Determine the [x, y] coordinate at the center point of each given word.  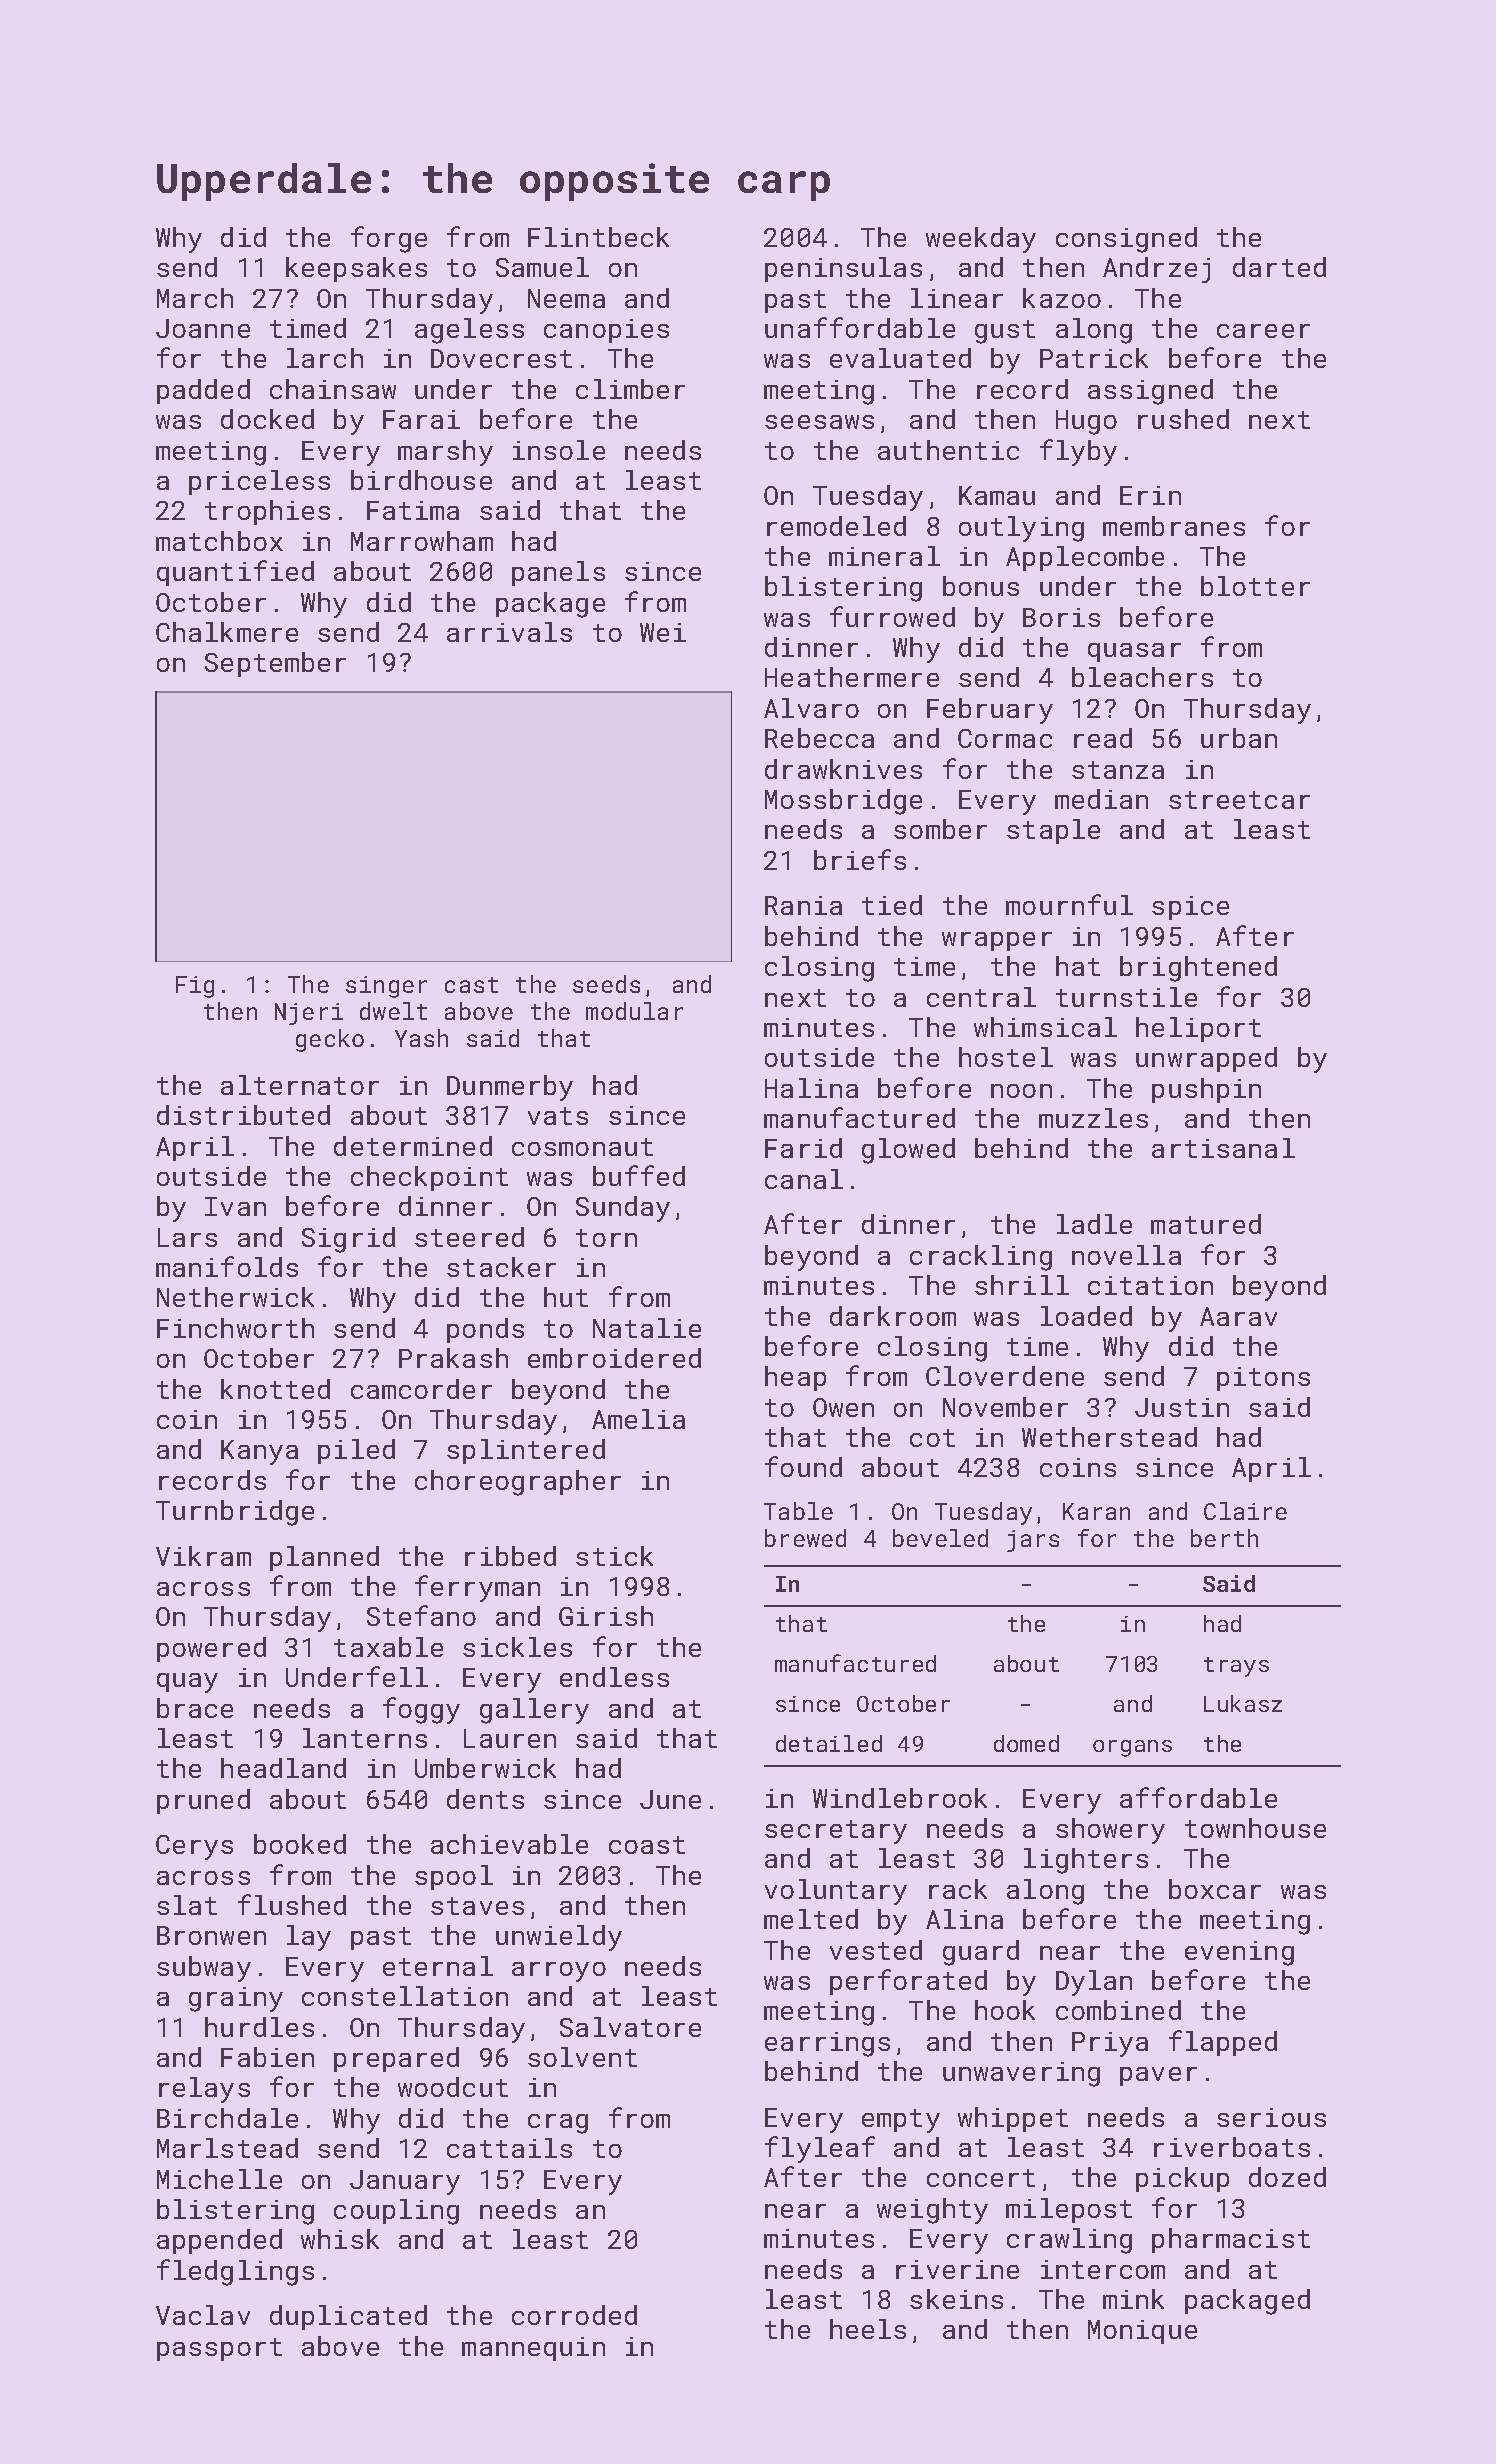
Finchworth [235, 1328]
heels [868, 2329]
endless [614, 1677]
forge [389, 239]
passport [219, 2349]
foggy [421, 1710]
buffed [639, 1175]
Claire [1245, 1511]
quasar [1134, 652]
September [275, 664]
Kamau [997, 495]
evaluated [900, 358]
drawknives [843, 769]
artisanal [1223, 1148]
